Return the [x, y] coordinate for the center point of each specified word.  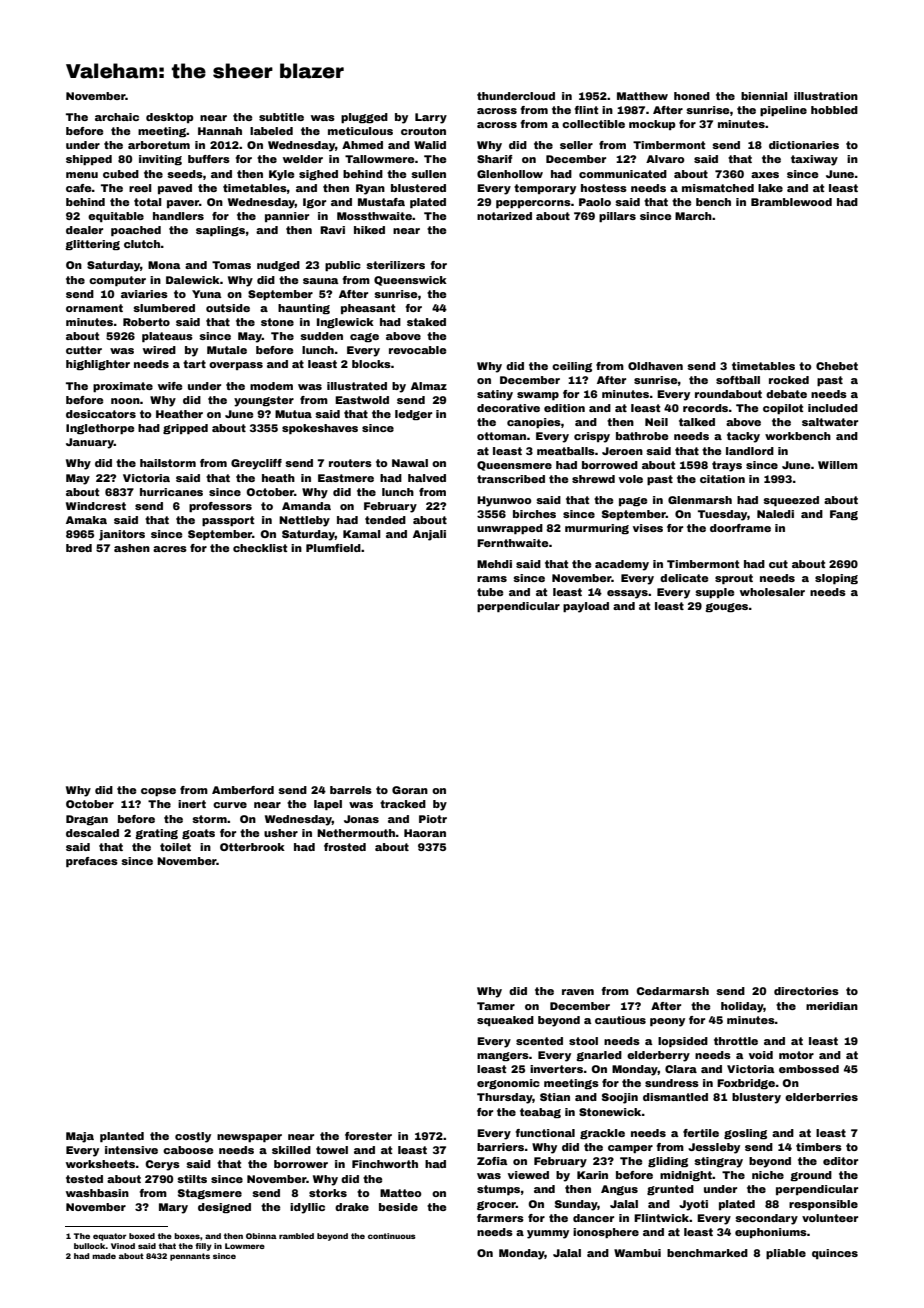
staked [426, 322]
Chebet [837, 366]
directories [806, 991]
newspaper [249, 1138]
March [693, 216]
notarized [504, 216]
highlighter [98, 365]
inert [192, 804]
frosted [345, 847]
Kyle [281, 175]
